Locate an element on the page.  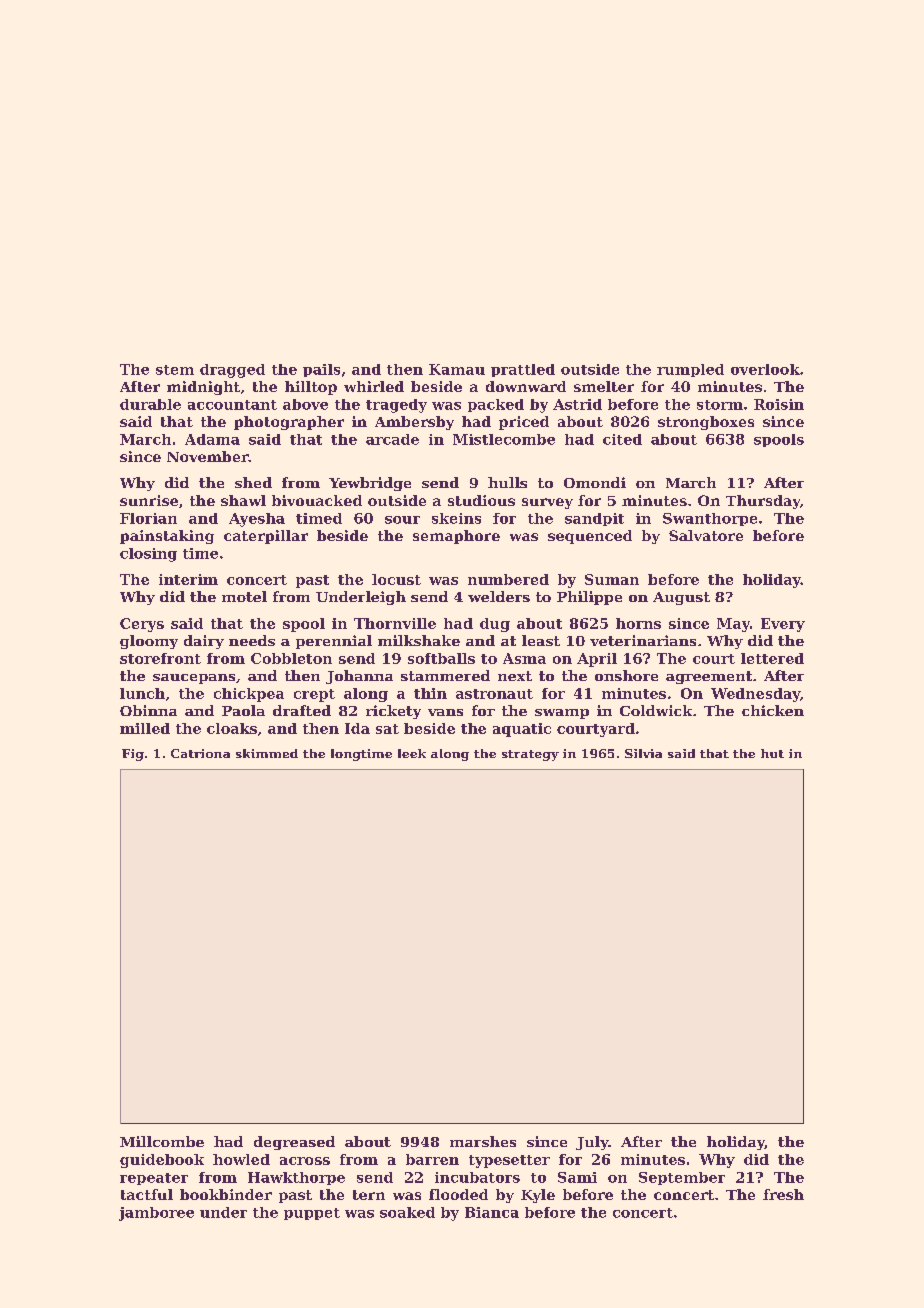
Florian is located at coordinates (148, 518).
